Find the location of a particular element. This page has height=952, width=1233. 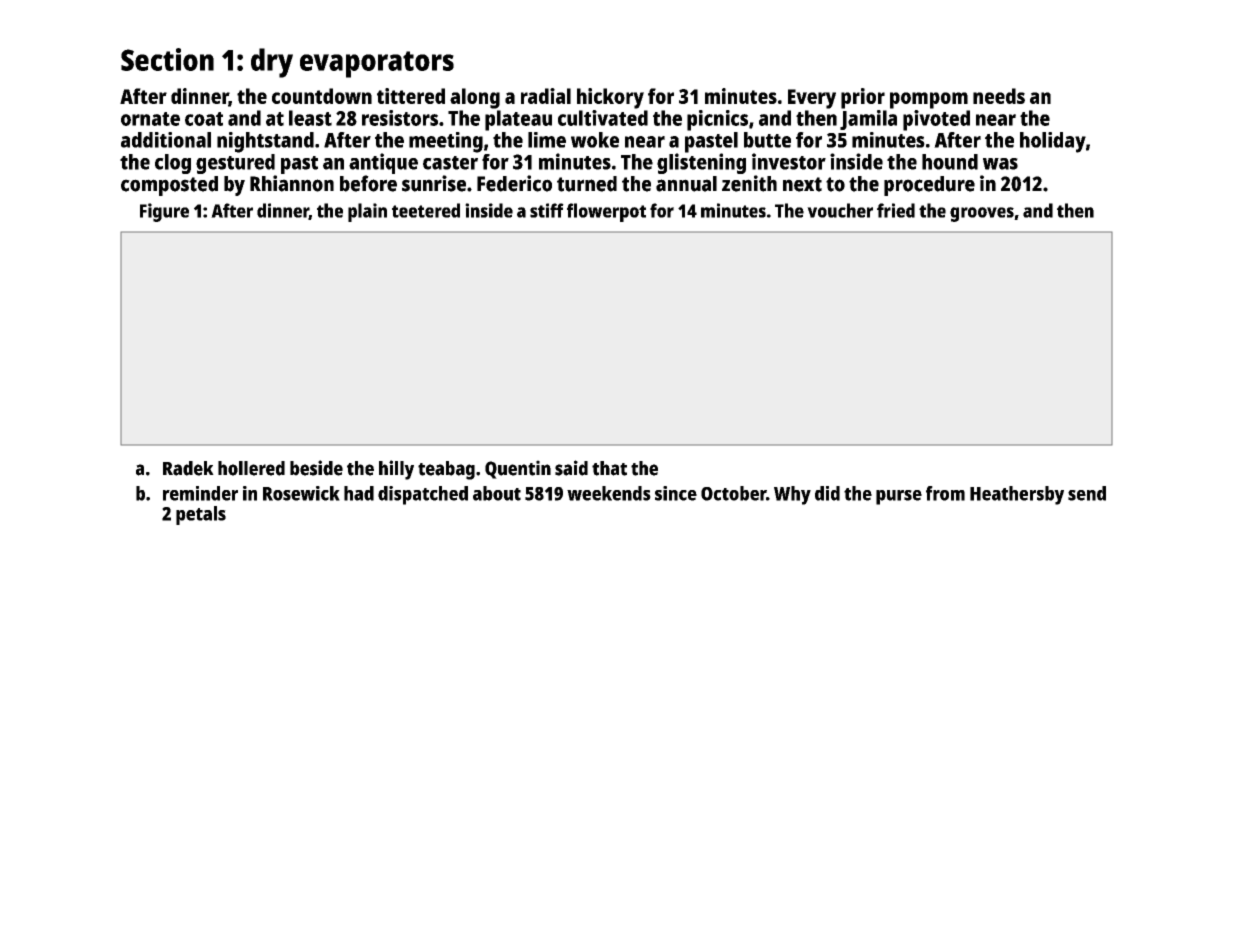

petals is located at coordinates (201, 515).
